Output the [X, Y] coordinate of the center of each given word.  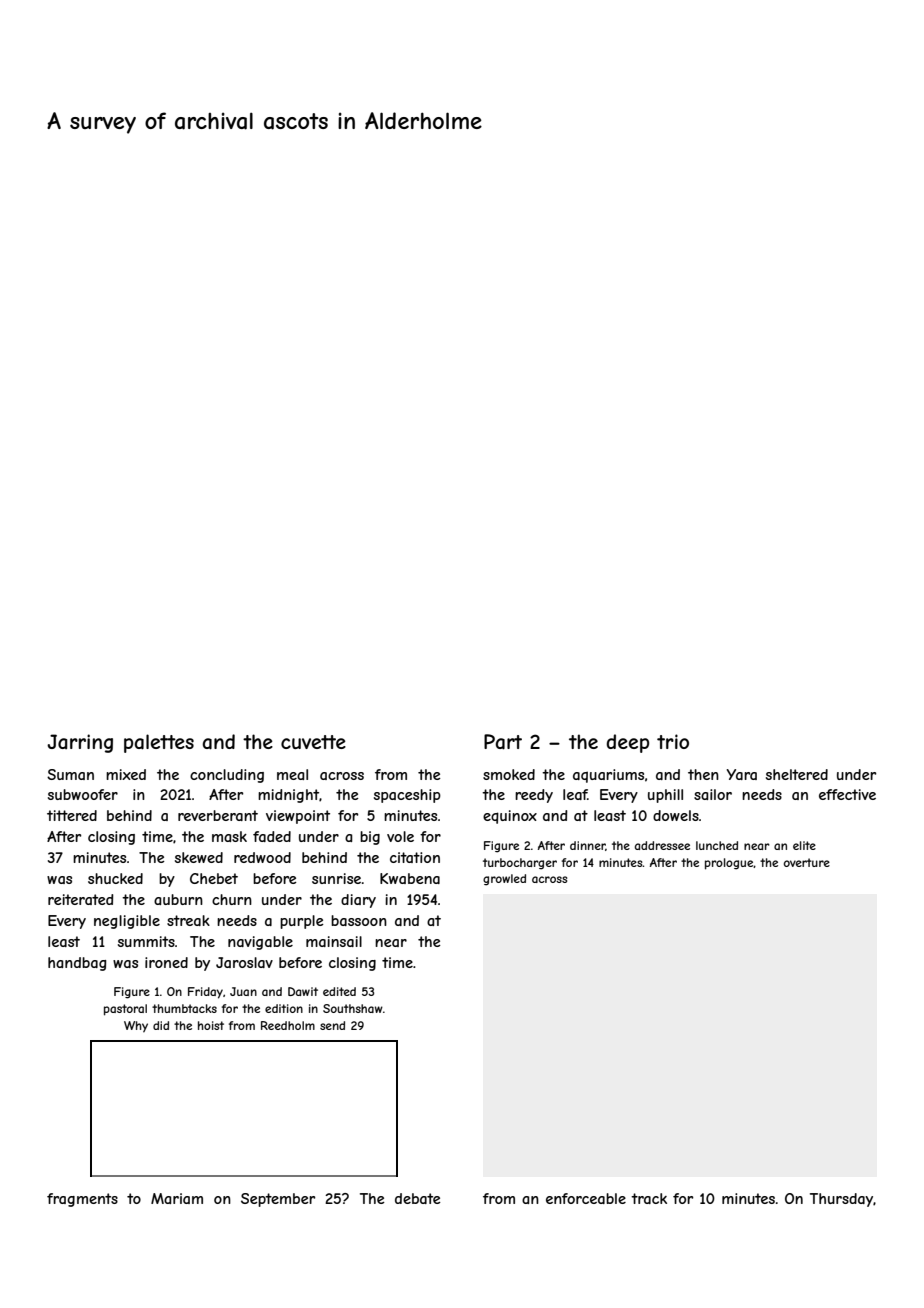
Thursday [841, 1200]
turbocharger [520, 864]
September [278, 1200]
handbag [77, 964]
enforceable [586, 1198]
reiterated [81, 899]
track [649, 1198]
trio [673, 741]
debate [418, 1198]
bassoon [359, 920]
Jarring [80, 743]
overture [807, 862]
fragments [82, 1200]
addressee [662, 845]
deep [627, 743]
